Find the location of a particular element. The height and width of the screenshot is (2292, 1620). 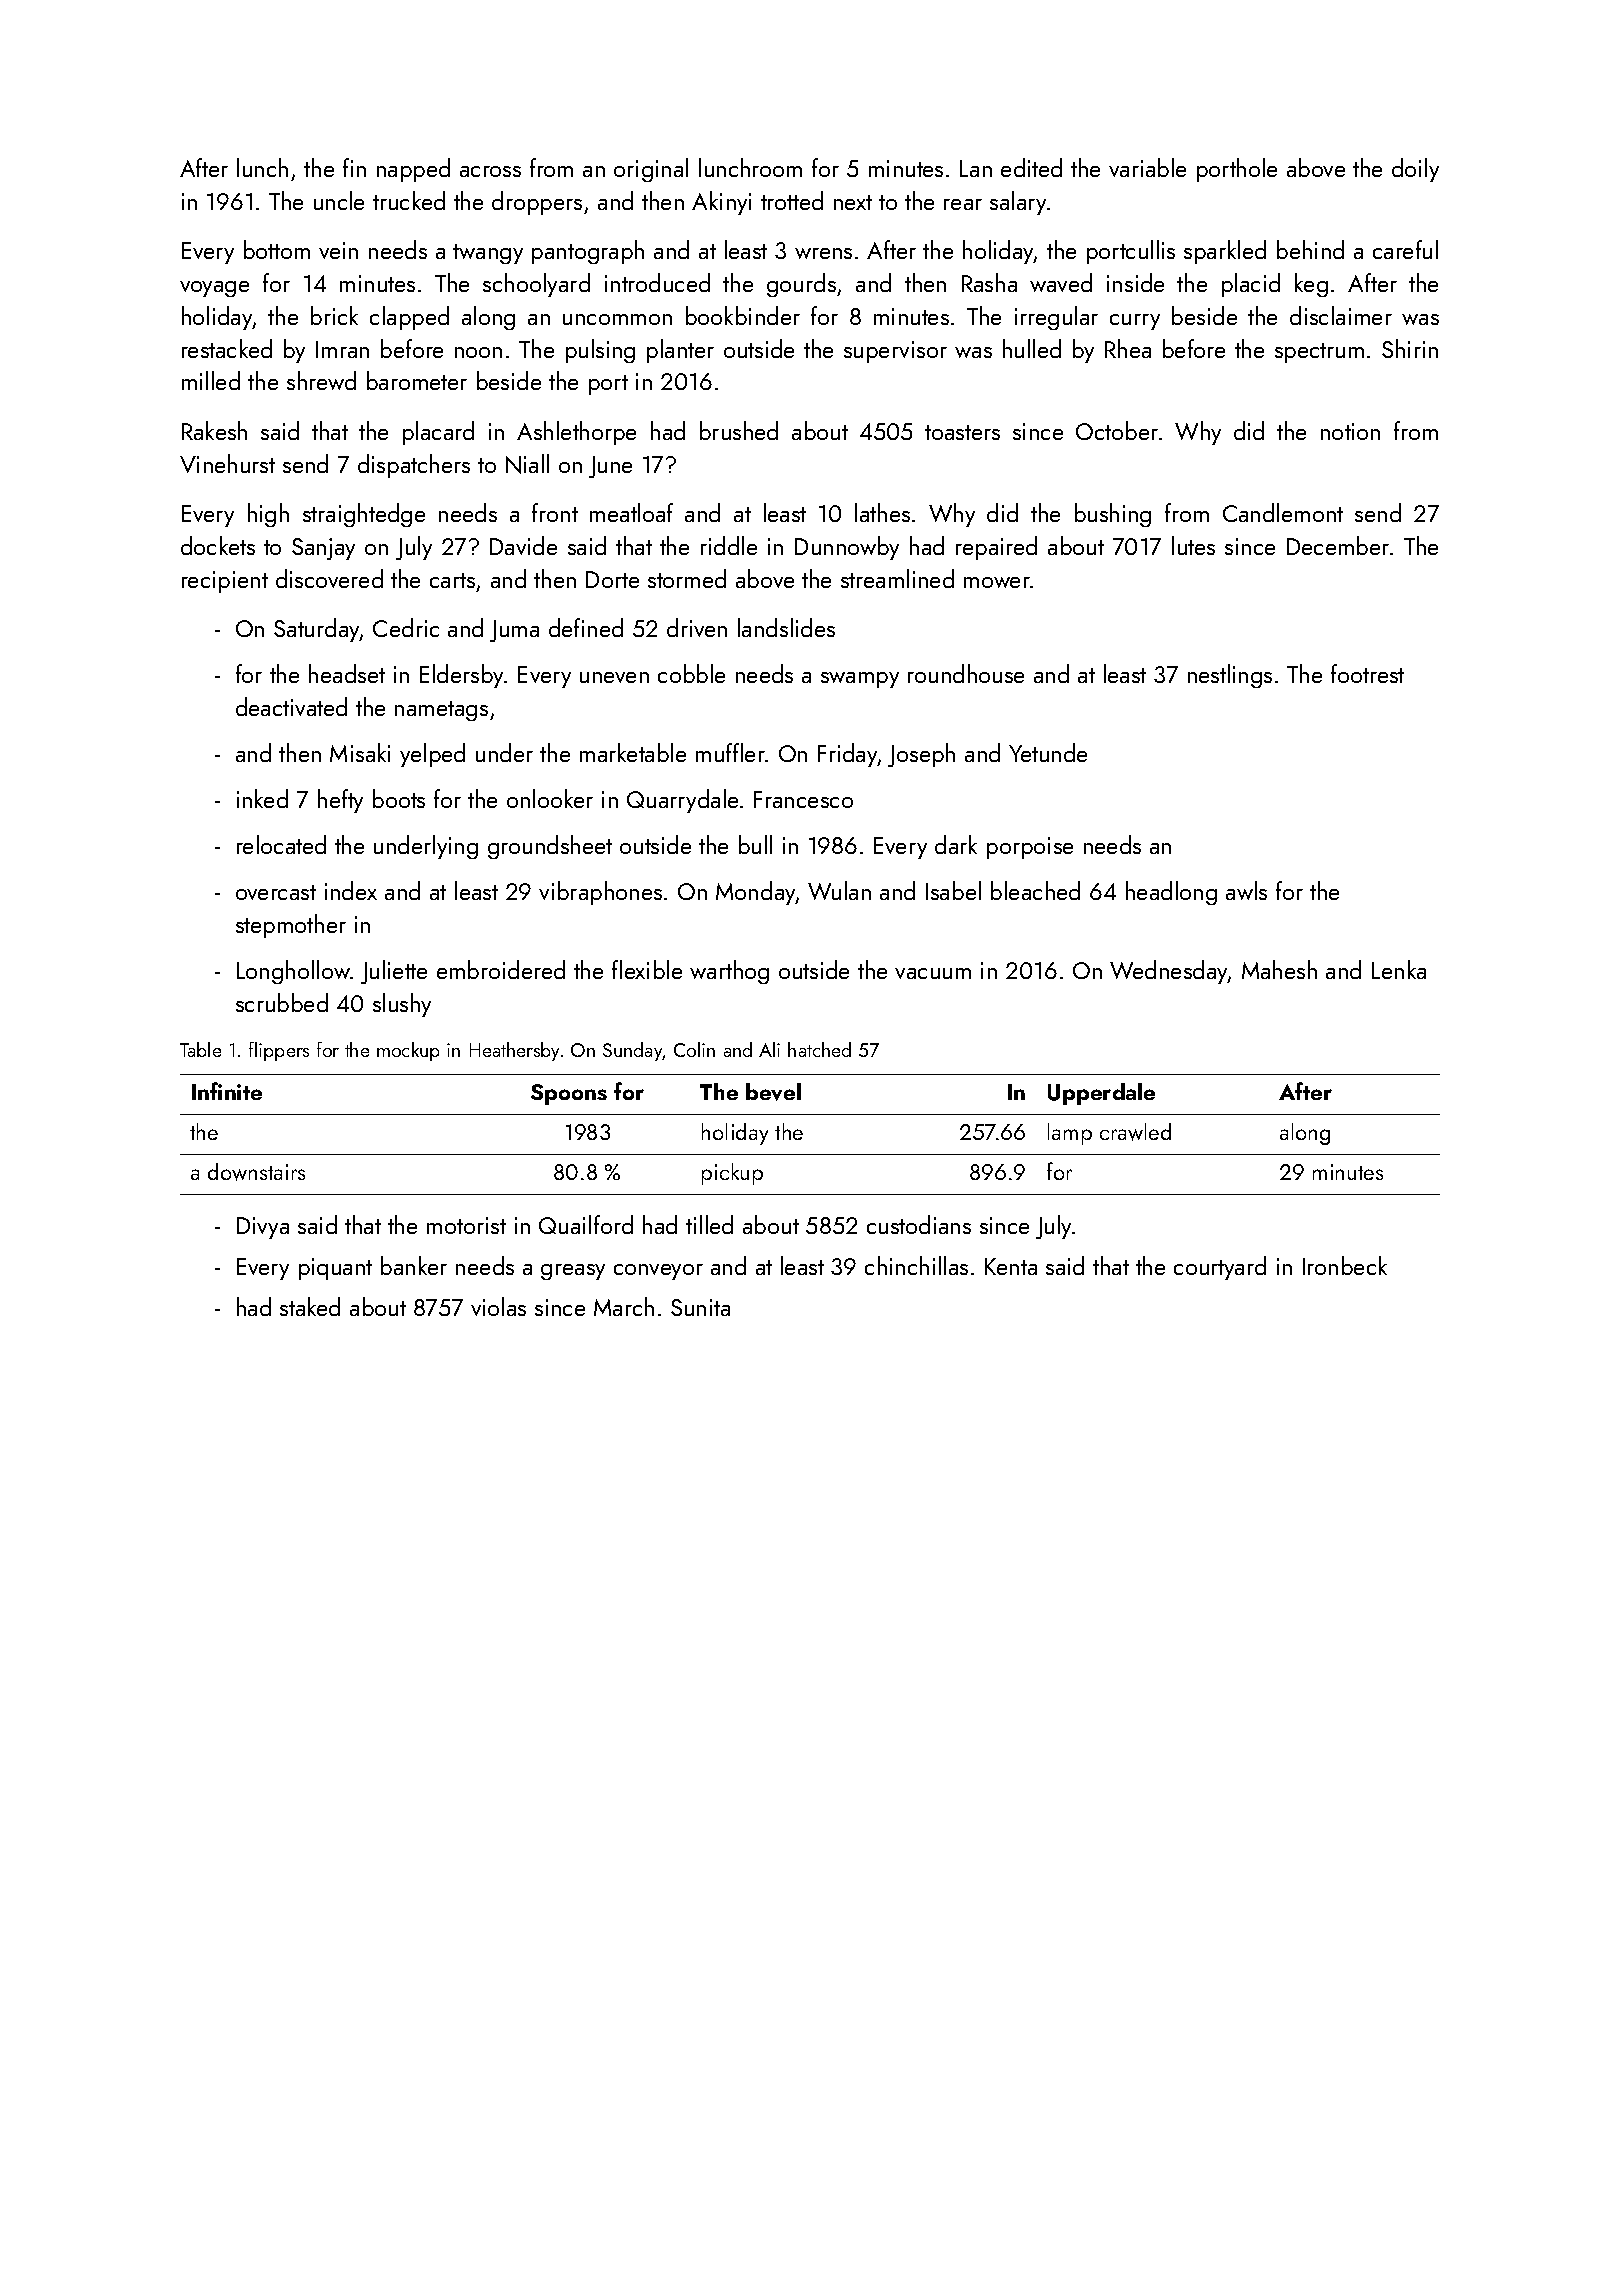

March is located at coordinates (624, 1306).
